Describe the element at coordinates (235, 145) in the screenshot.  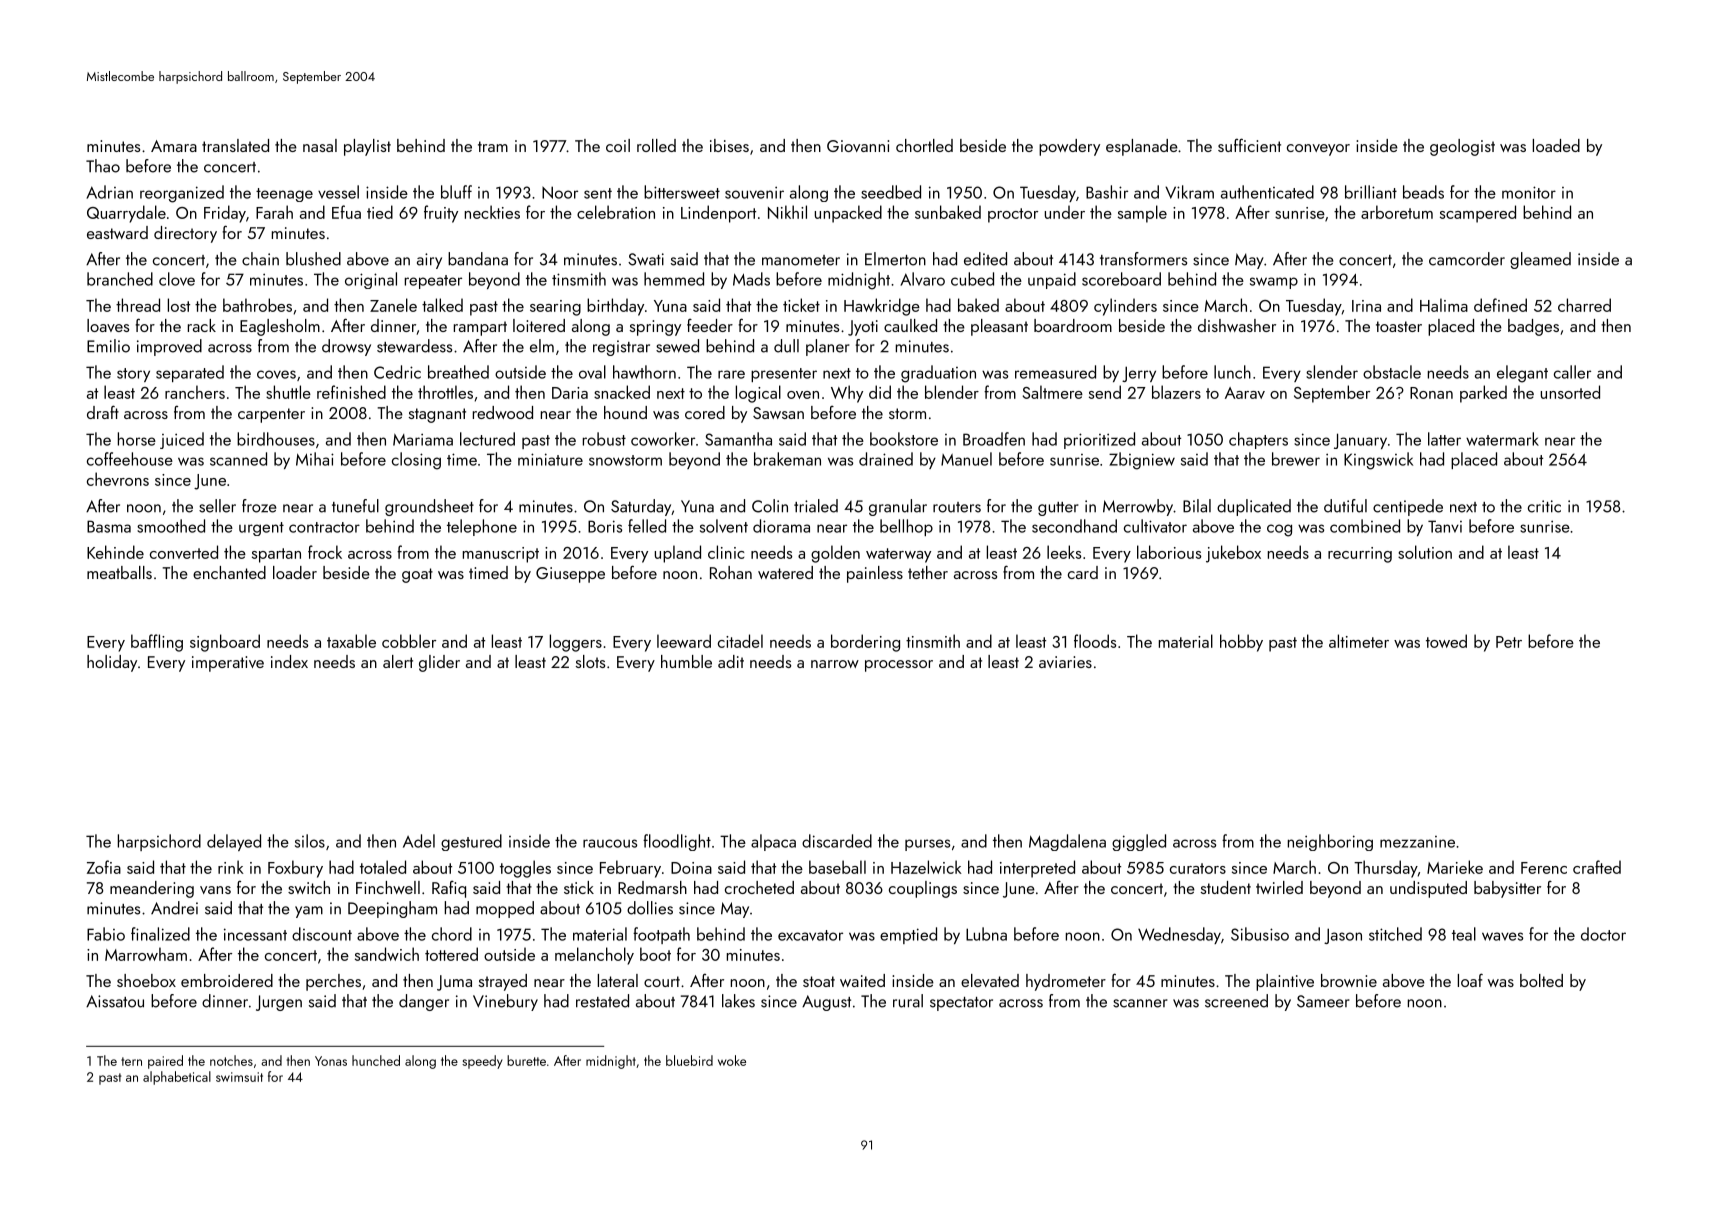
I see `translated` at that location.
